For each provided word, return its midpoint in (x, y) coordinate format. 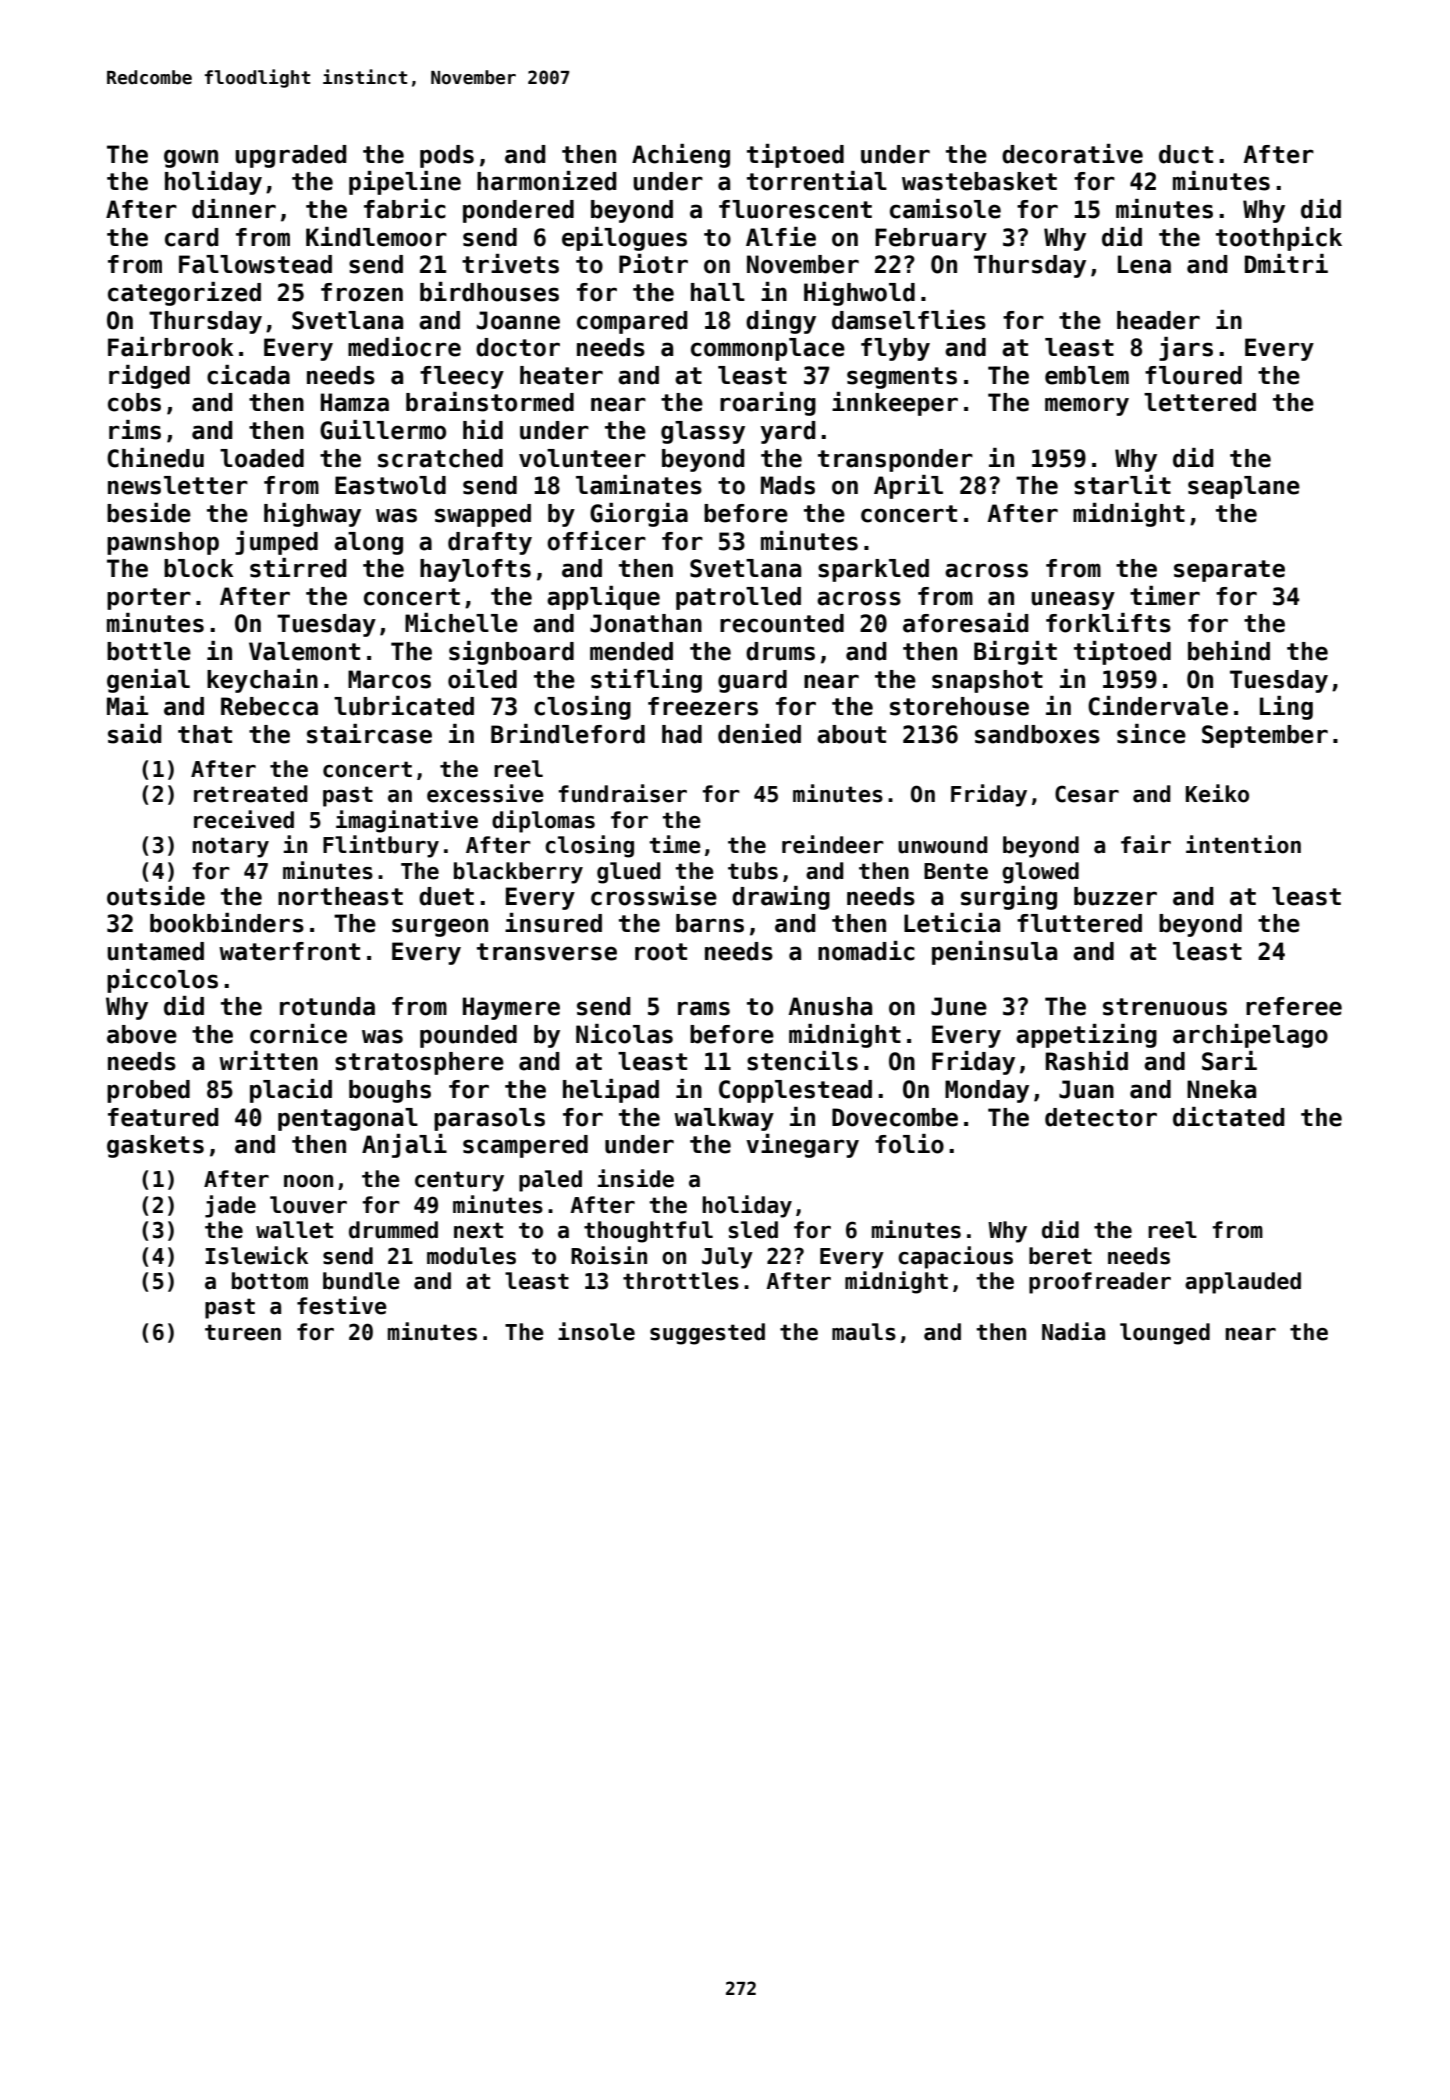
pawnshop (163, 543)
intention (1243, 844)
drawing (781, 898)
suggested (707, 1334)
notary (230, 847)
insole (596, 1331)
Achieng (681, 156)
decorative (1072, 154)
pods (447, 156)
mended (631, 651)
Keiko (1217, 793)
